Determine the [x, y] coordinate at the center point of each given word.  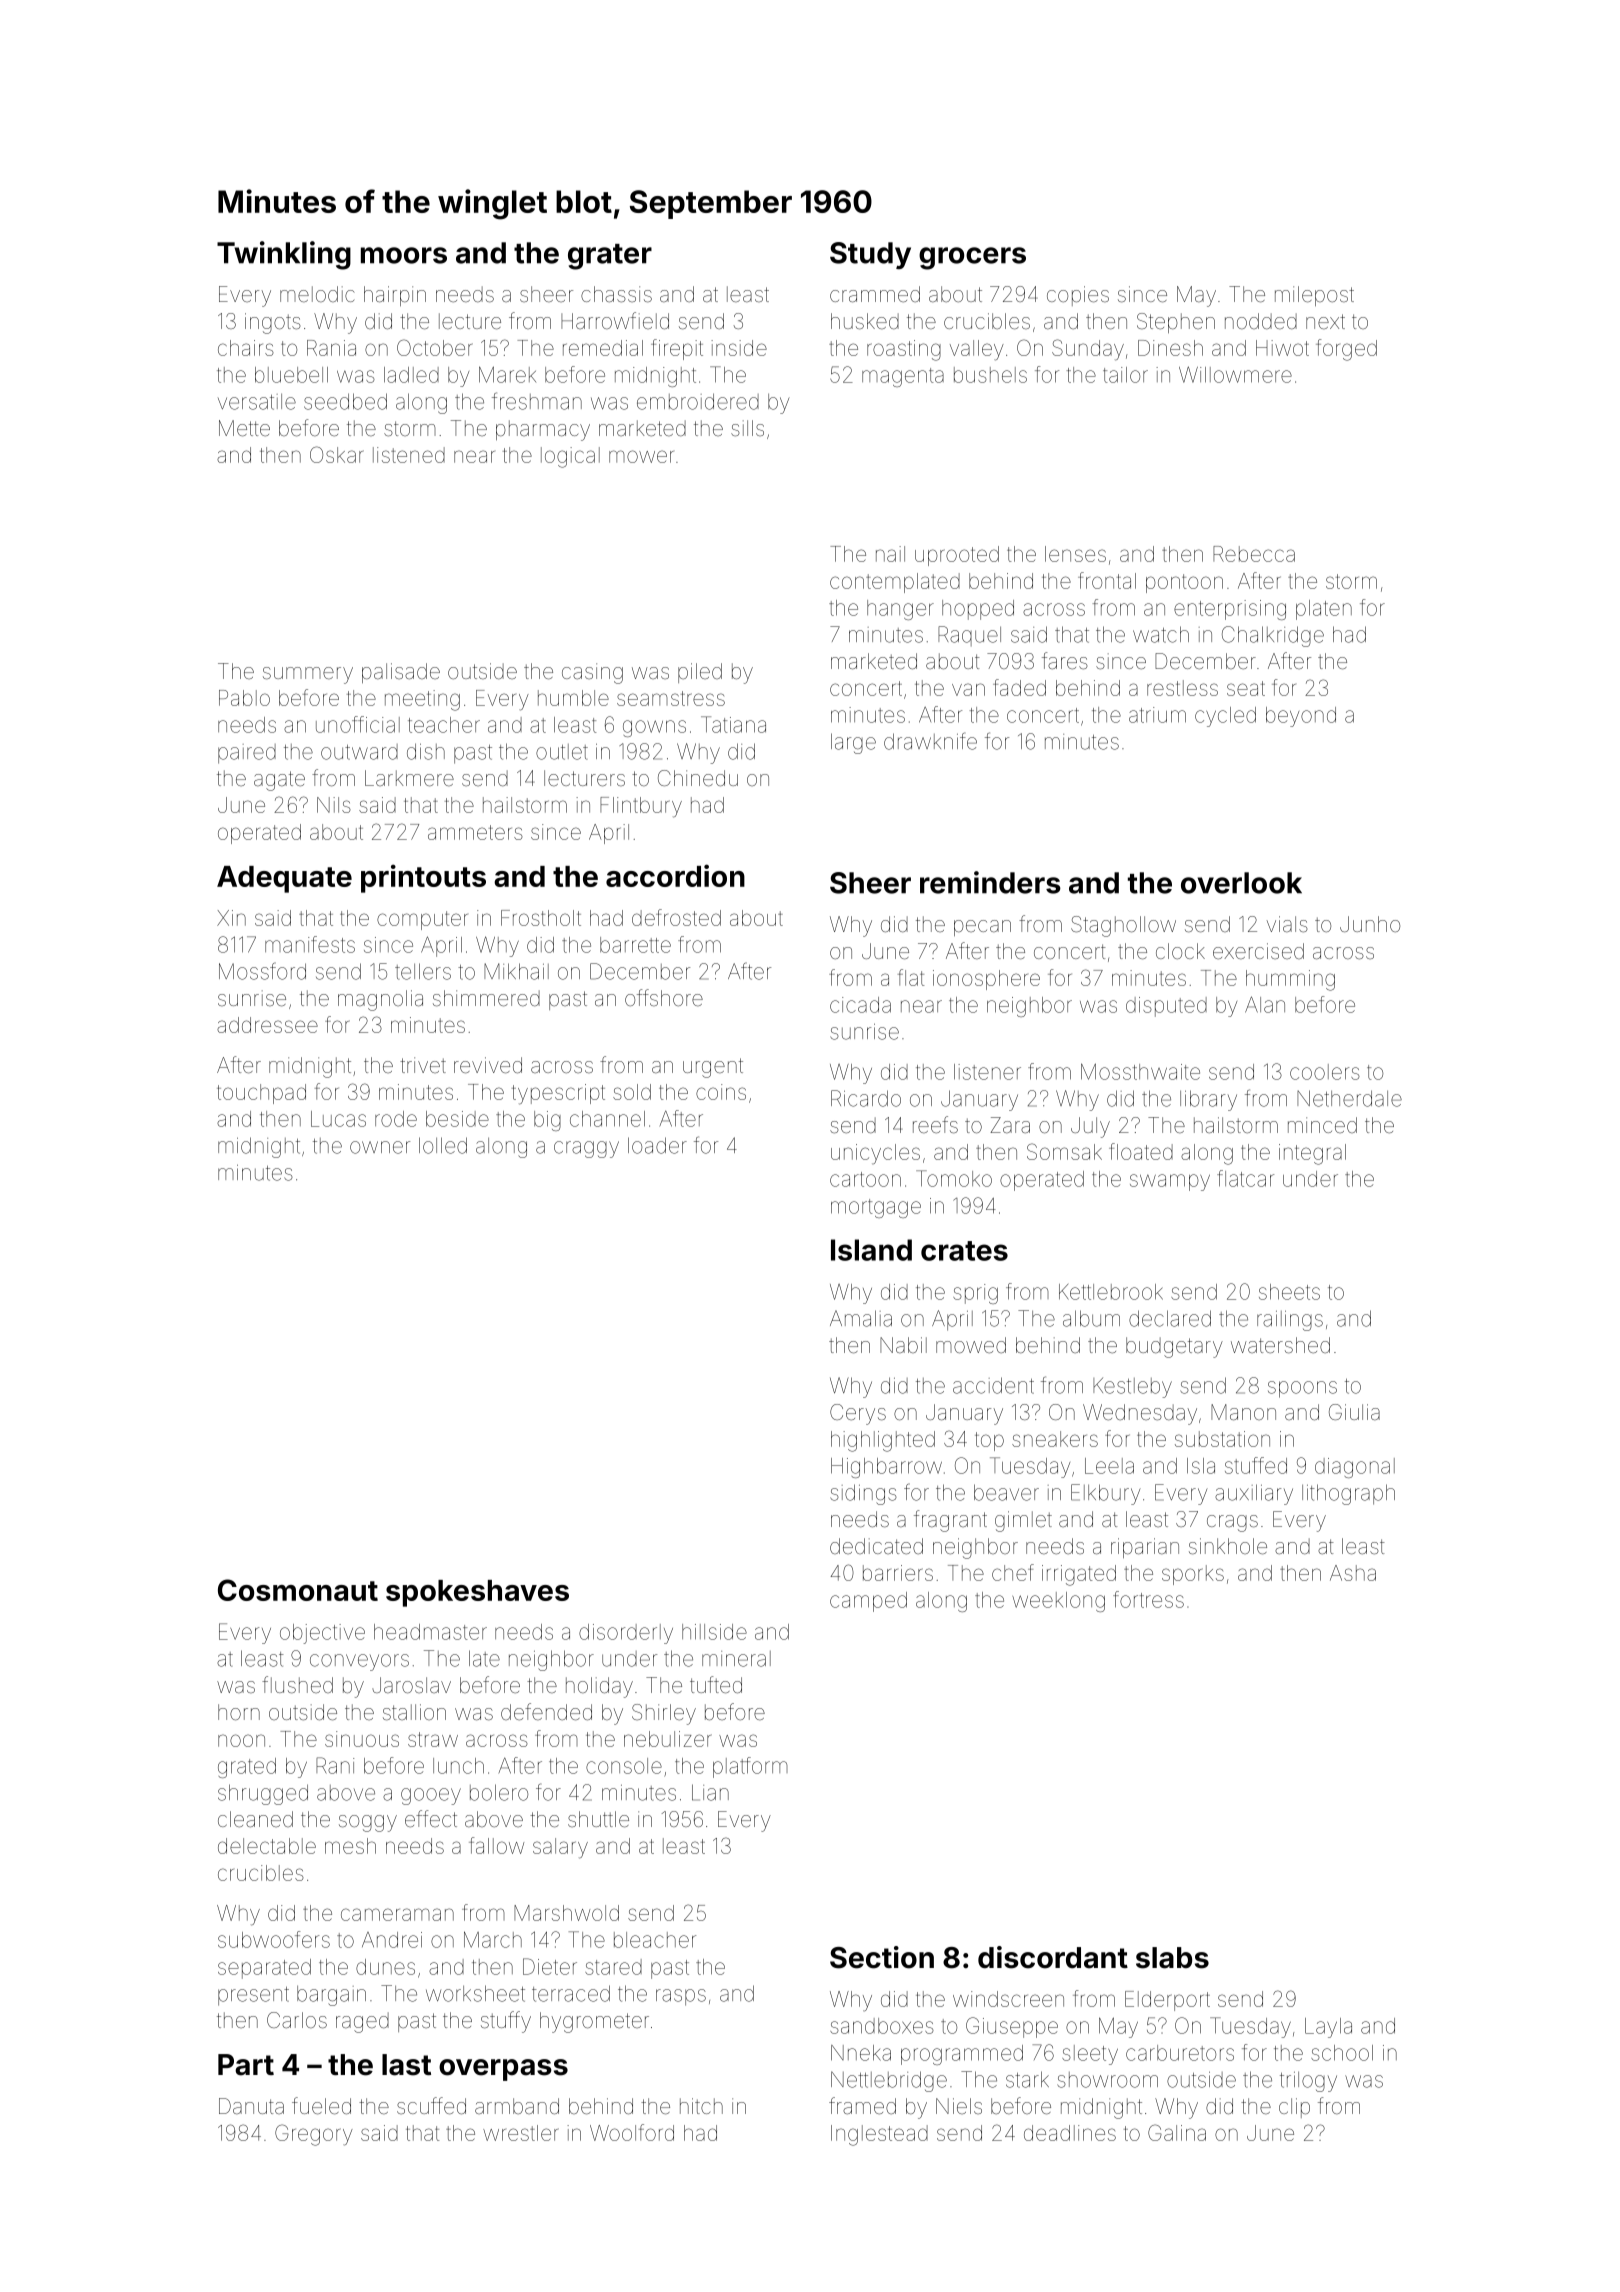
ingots [273, 323]
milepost [1314, 296]
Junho [1370, 924]
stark [1027, 2079]
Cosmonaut [298, 1590]
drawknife [930, 741]
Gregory [314, 2135]
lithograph [1348, 1494]
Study [870, 255]
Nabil [903, 1345]
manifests [310, 944]
